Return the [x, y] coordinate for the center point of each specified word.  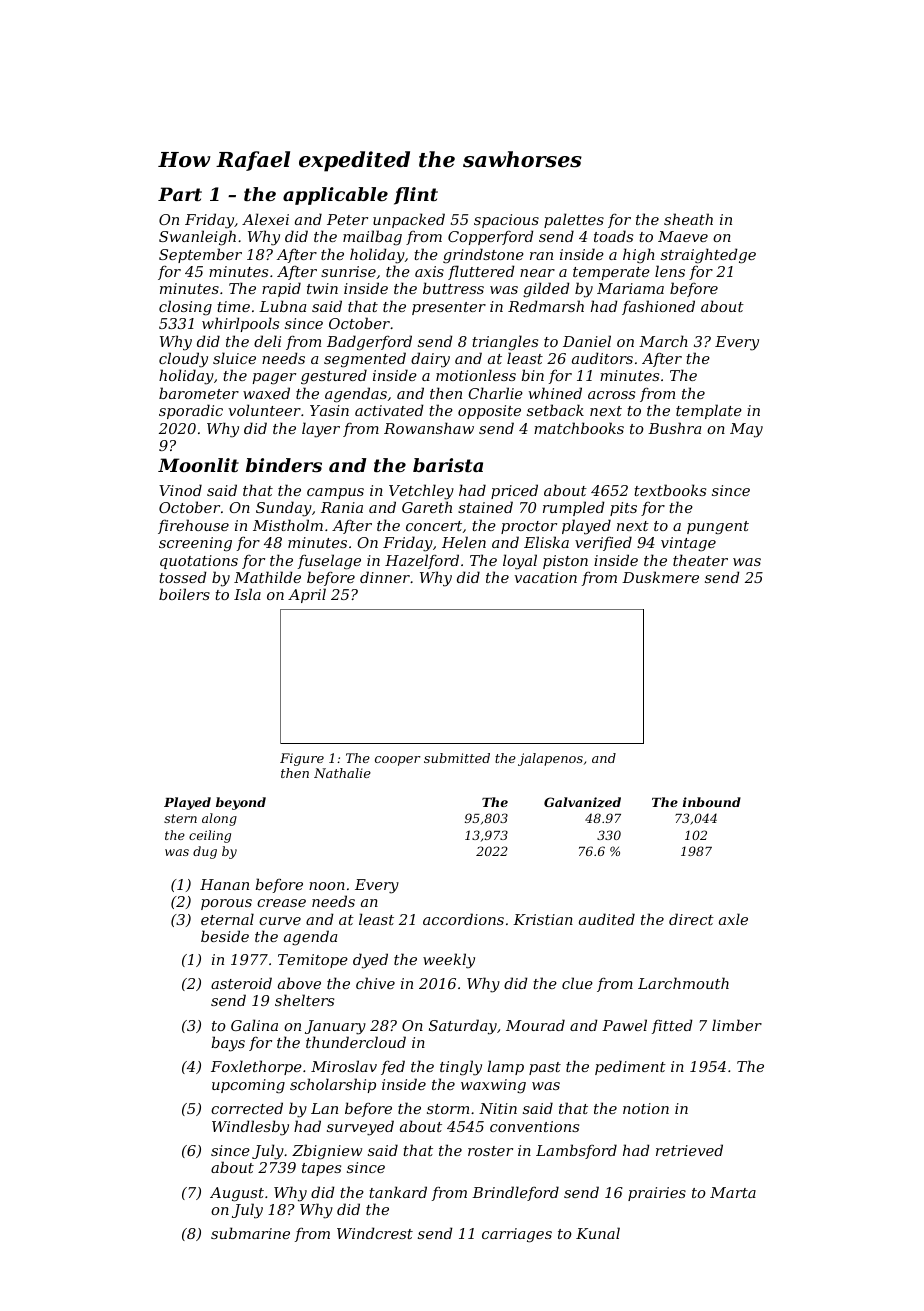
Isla [247, 594]
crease [281, 903]
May [746, 430]
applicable [335, 196]
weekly [449, 961]
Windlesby [250, 1128]
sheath [688, 219]
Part [180, 194]
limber [737, 1025]
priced [514, 491]
